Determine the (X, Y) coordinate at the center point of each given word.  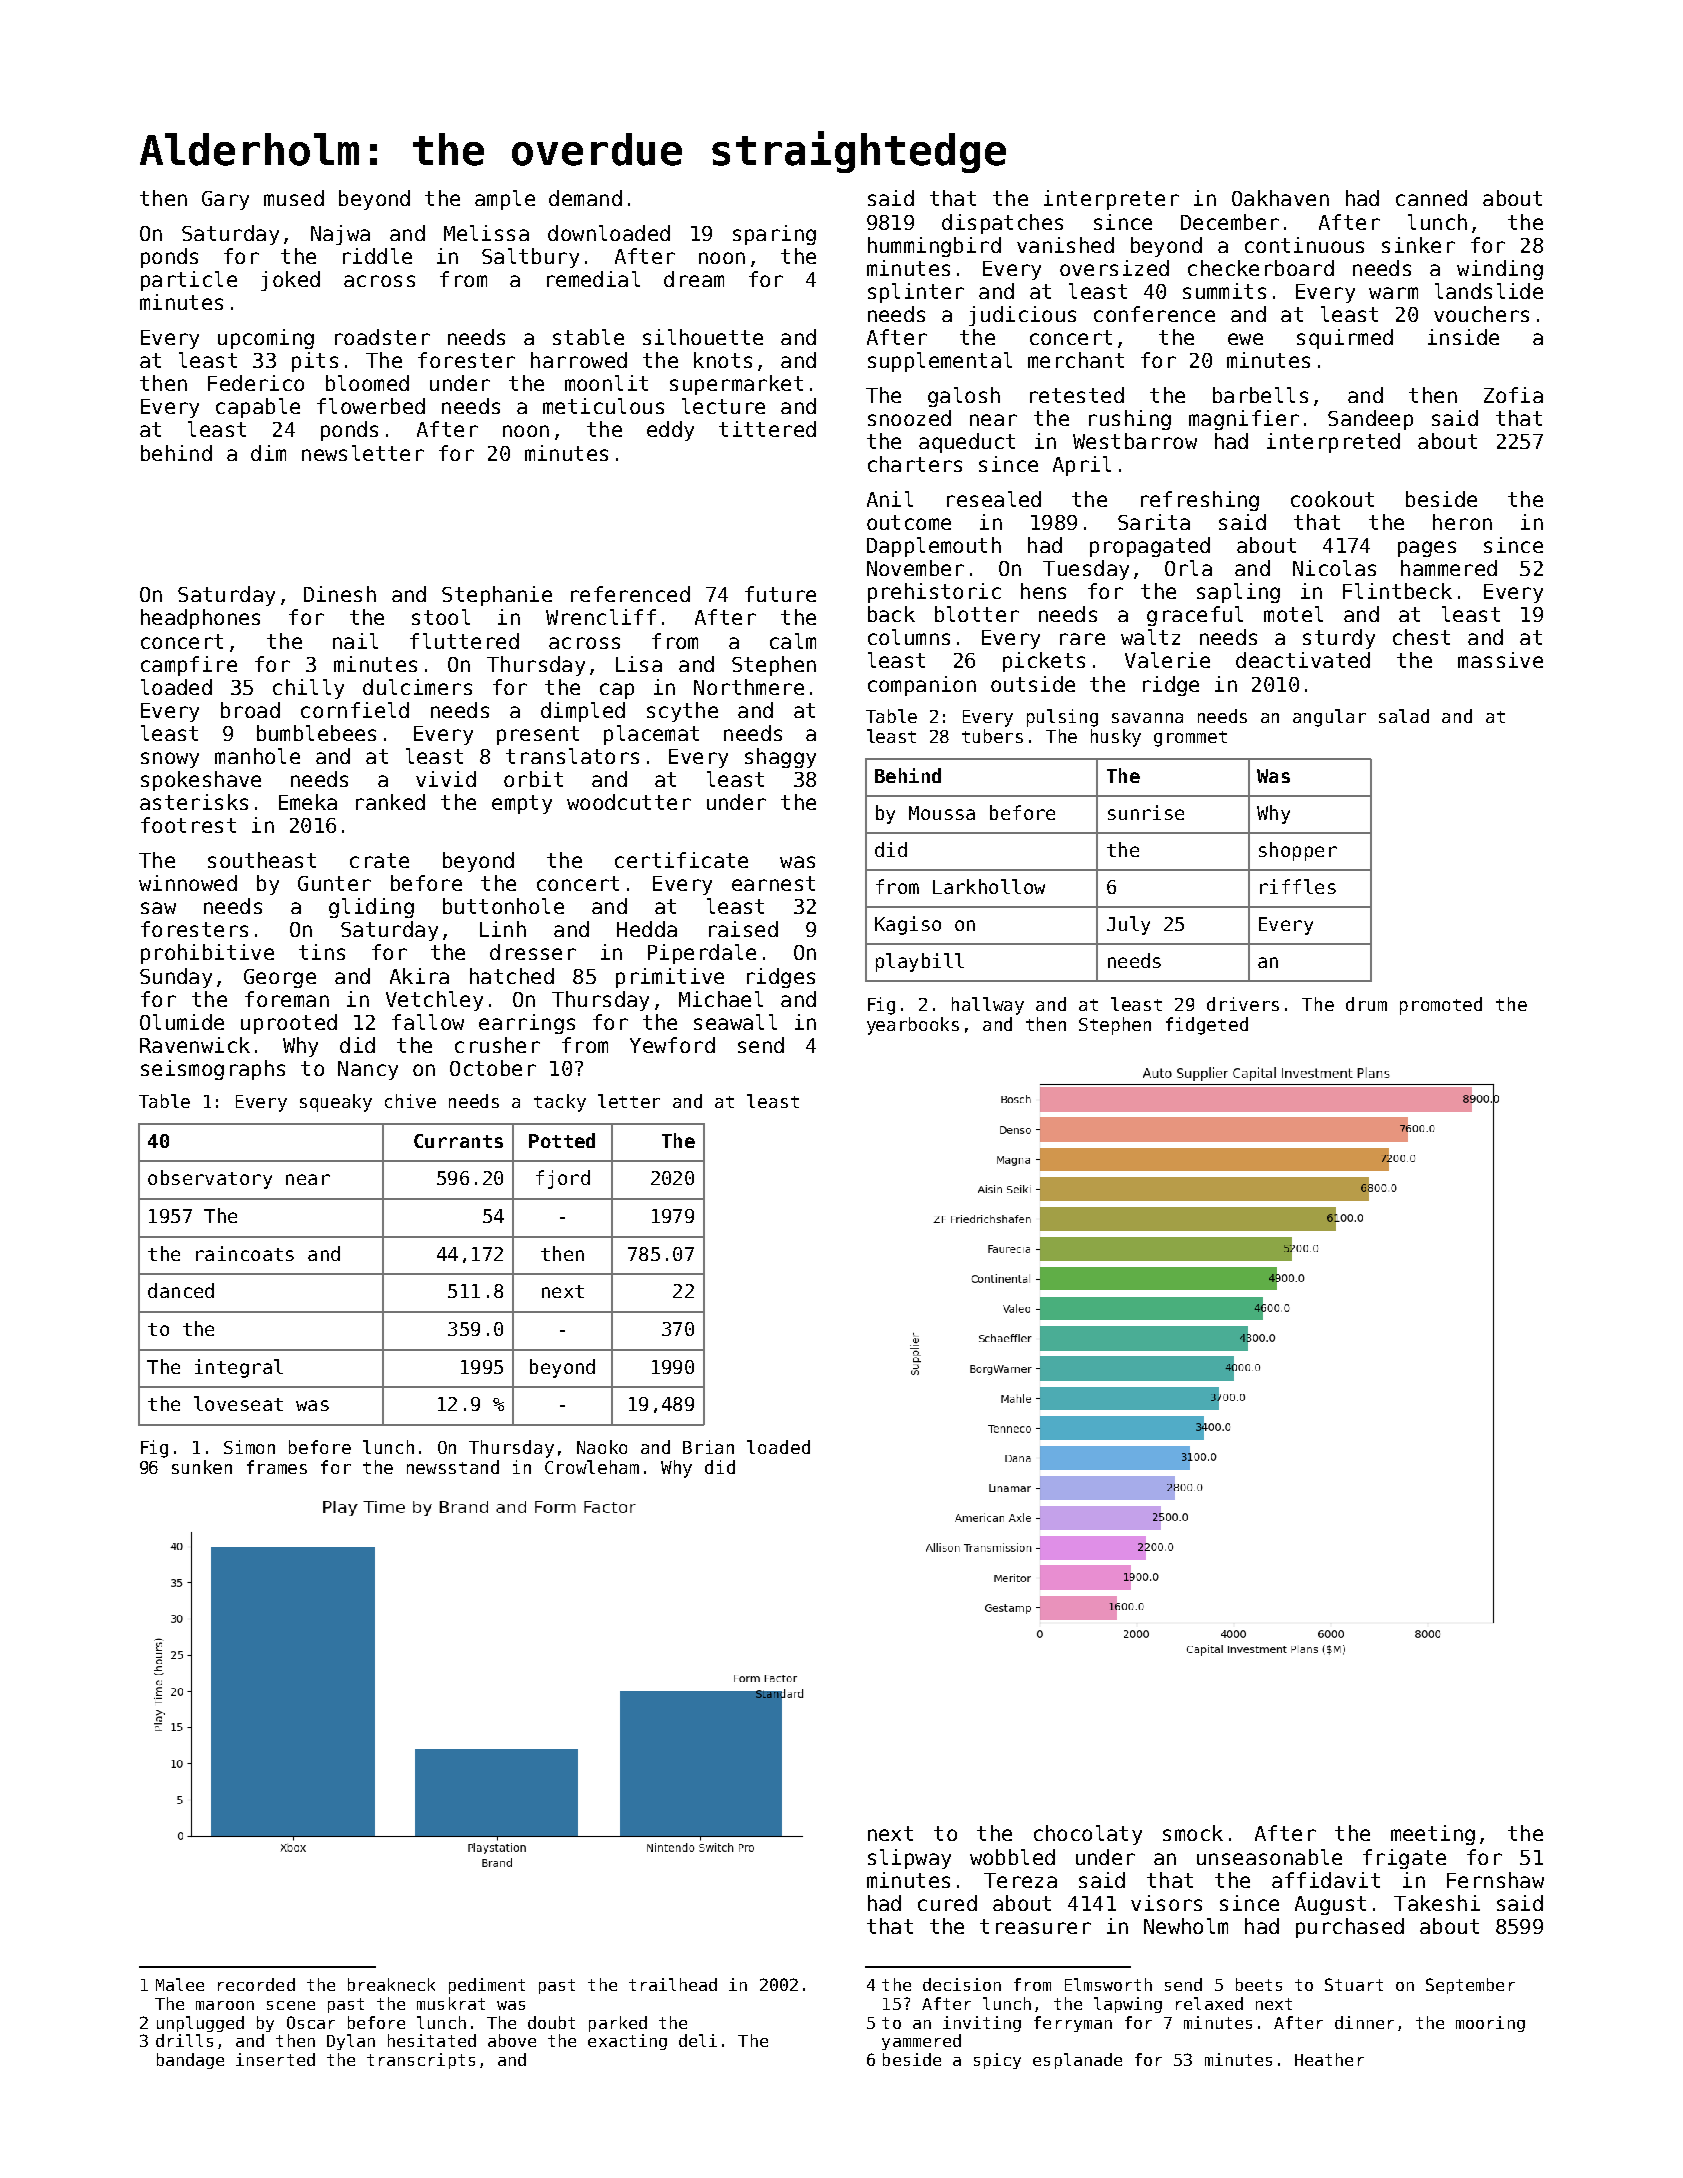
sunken (202, 1467)
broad (250, 710)
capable (258, 408)
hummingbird (934, 247)
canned (1431, 198)
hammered (1449, 568)
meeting (1433, 1835)
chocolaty (1088, 1835)
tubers (992, 736)
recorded (256, 1984)
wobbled (1012, 1857)
